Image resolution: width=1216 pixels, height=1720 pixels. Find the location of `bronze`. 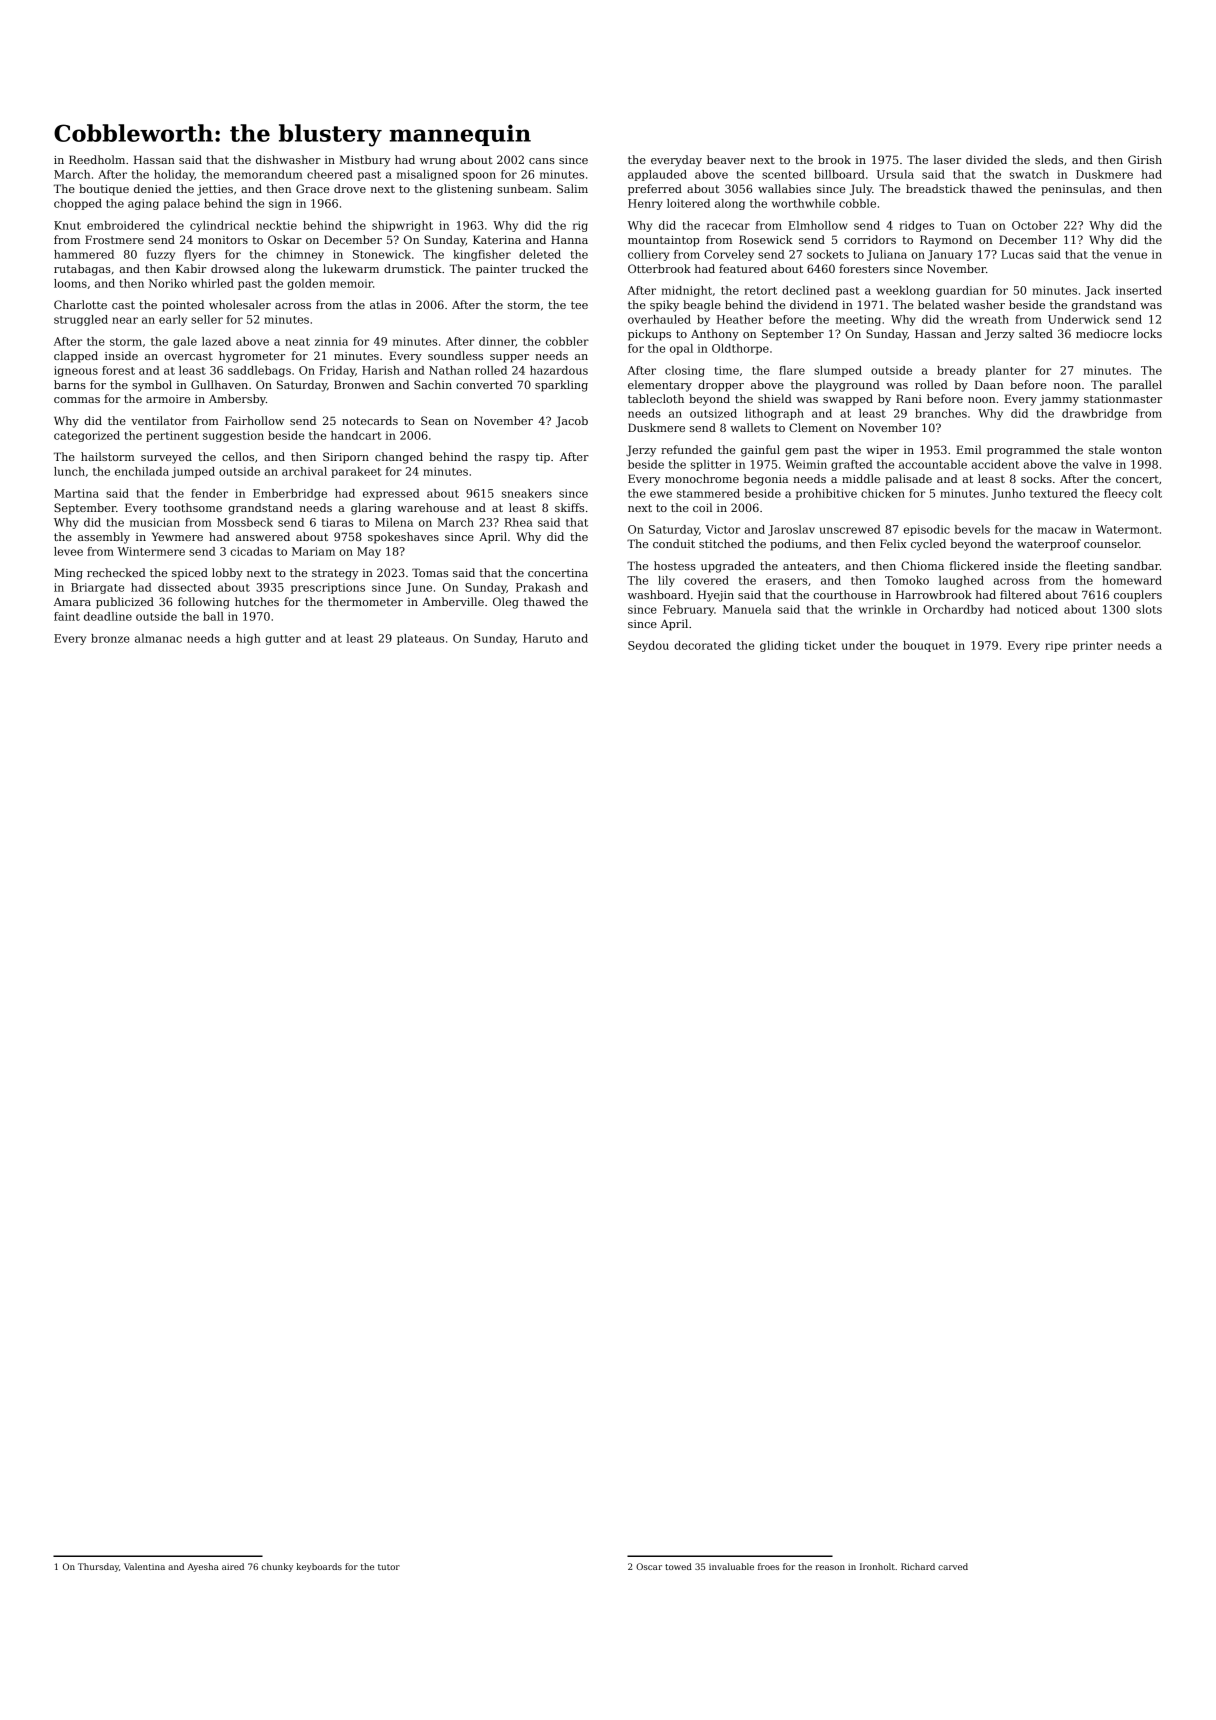

bronze is located at coordinates (110, 638).
